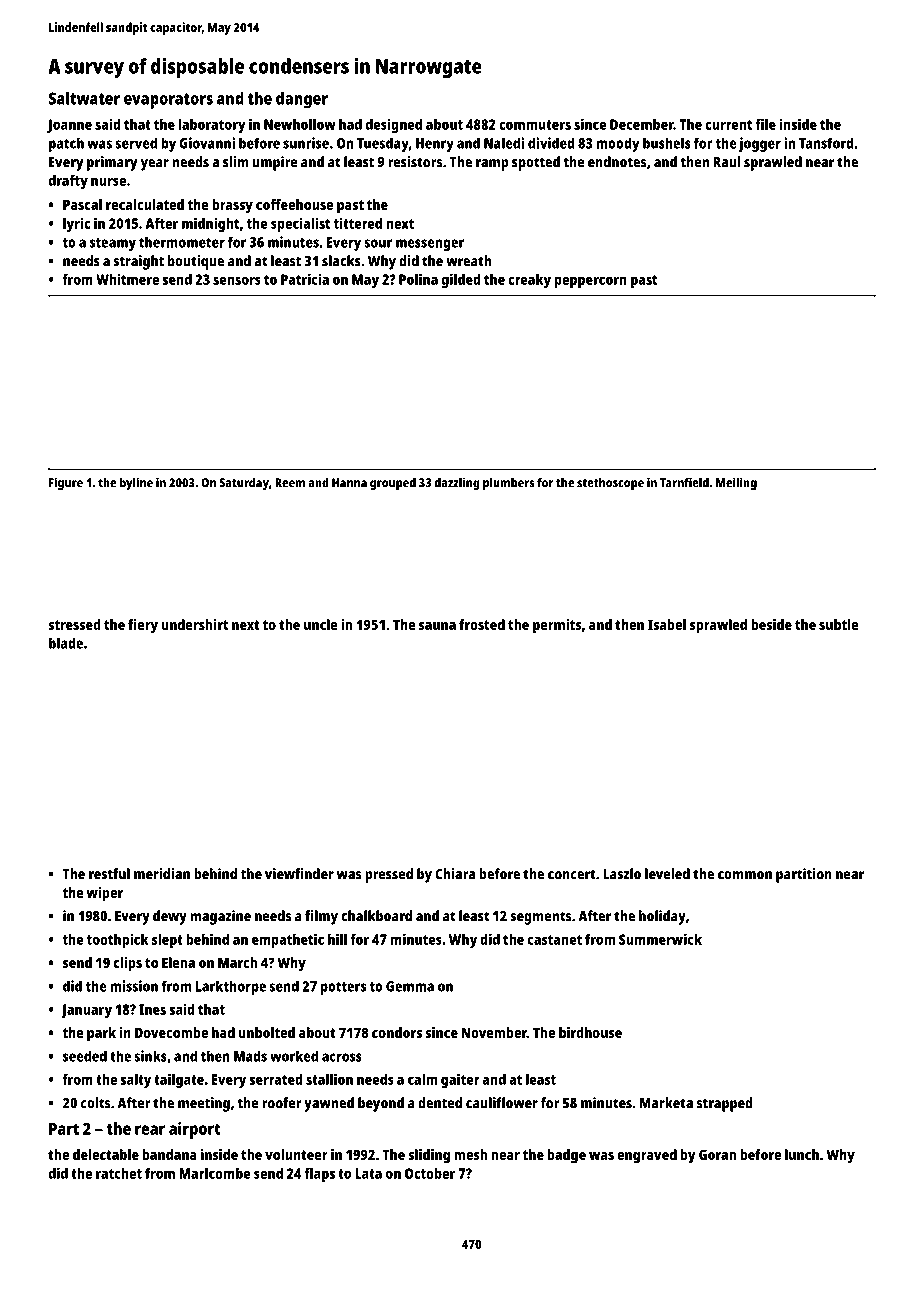 The width and height of the screenshot is (924, 1308). Describe the element at coordinates (771, 624) in the screenshot. I see `beside` at that location.
